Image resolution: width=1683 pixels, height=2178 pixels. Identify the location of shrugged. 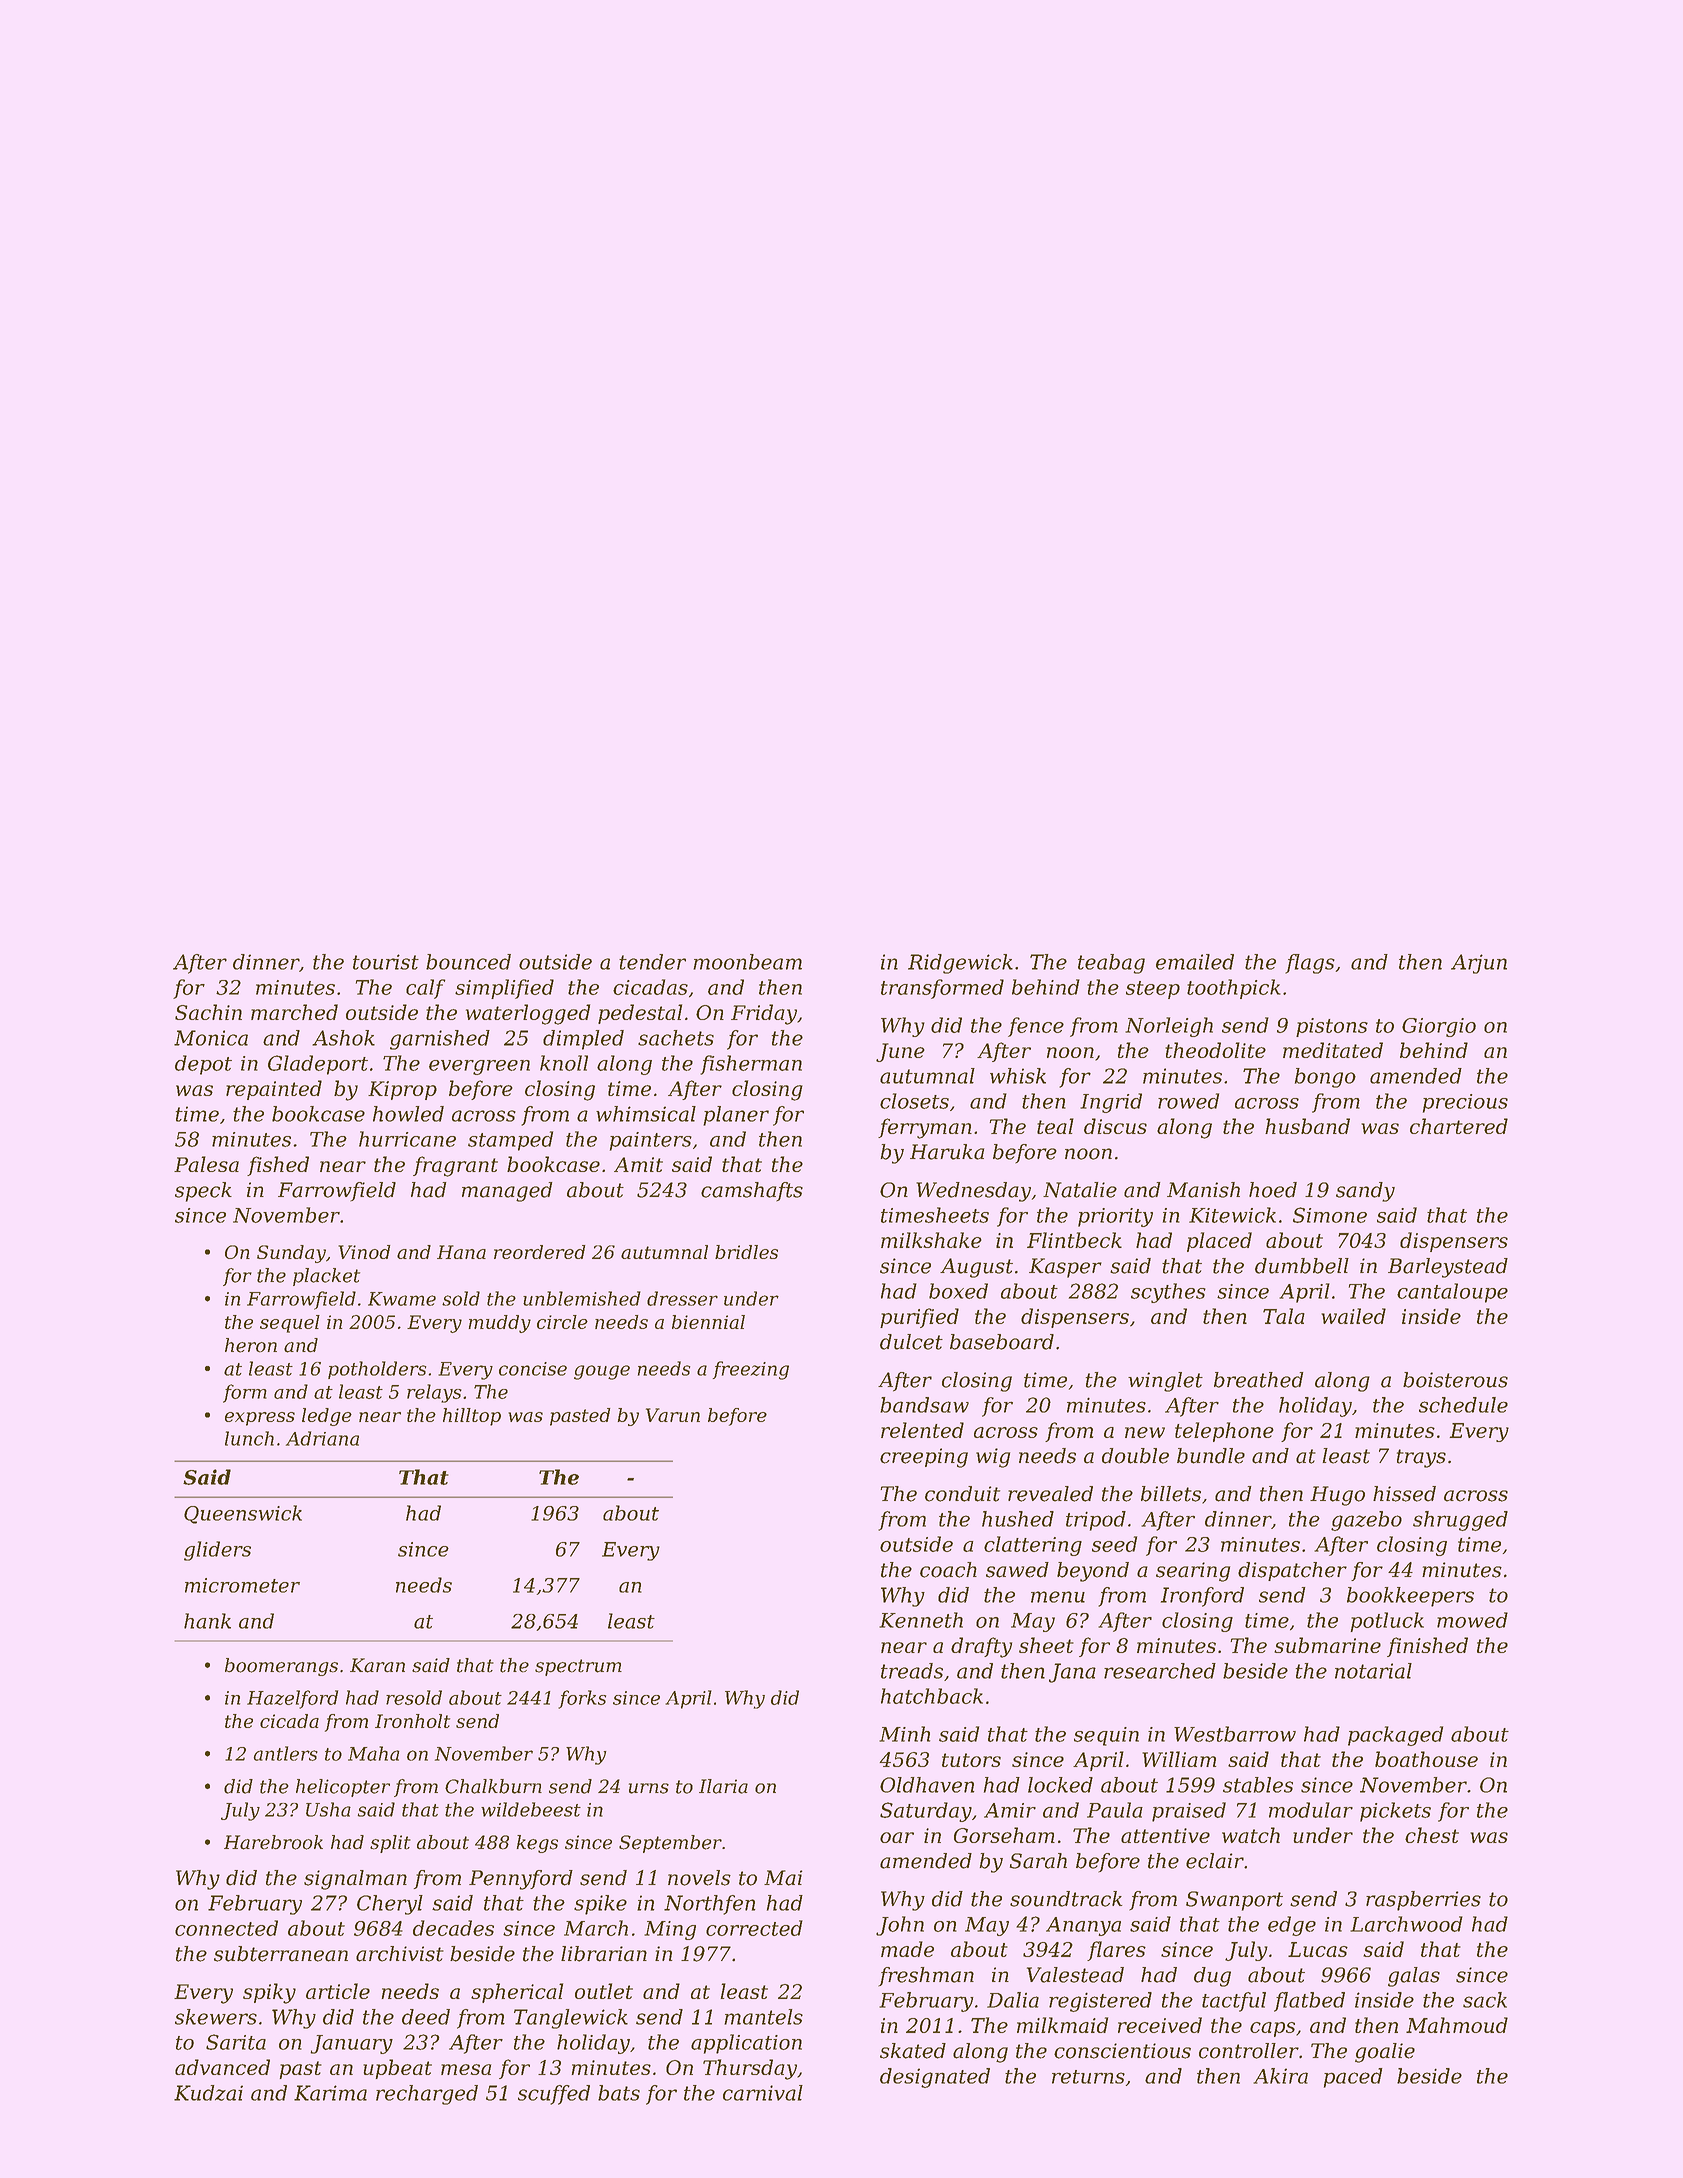
(1460, 1521).
